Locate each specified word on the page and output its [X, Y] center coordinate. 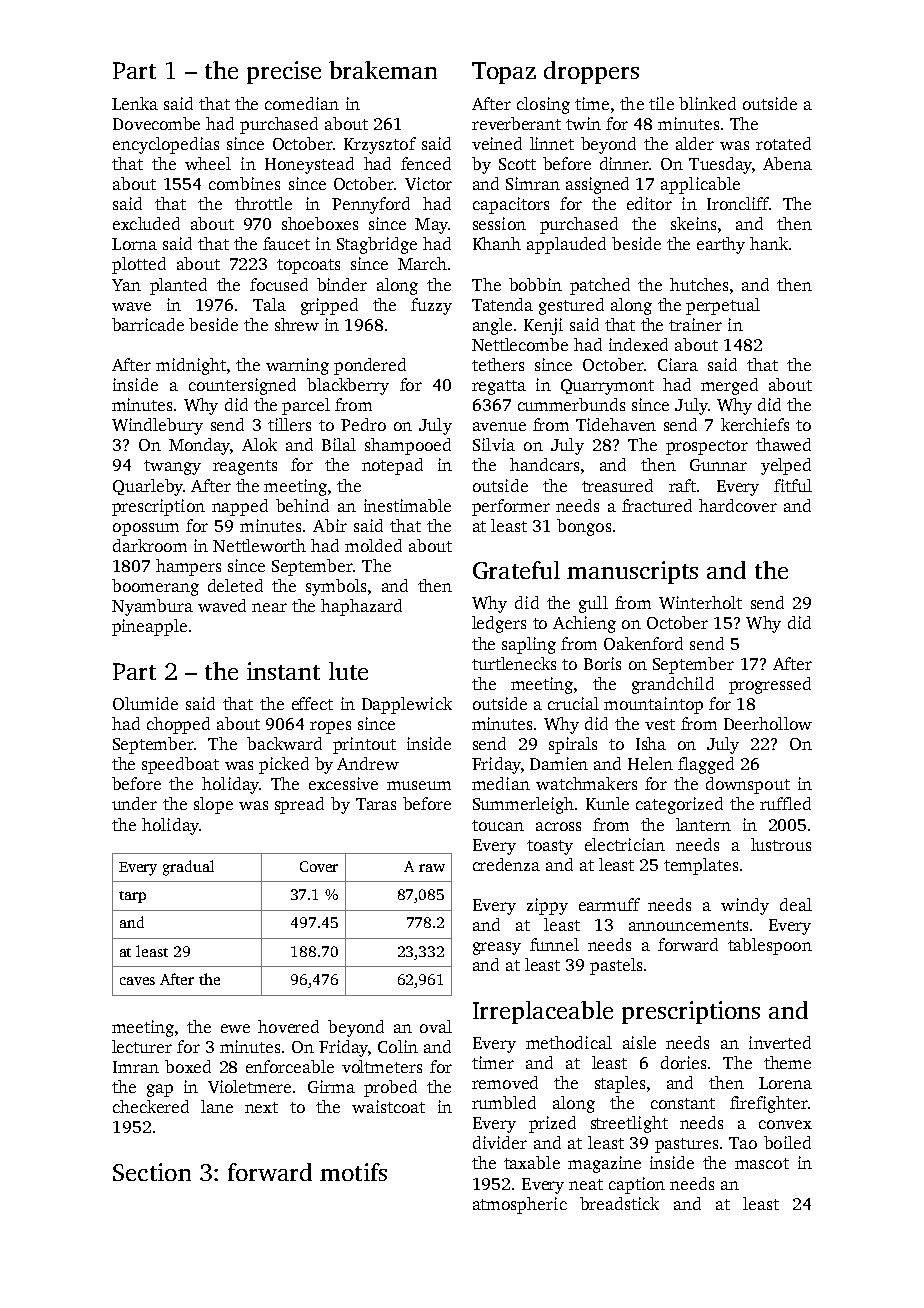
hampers [188, 567]
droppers [591, 72]
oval [436, 1026]
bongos [584, 527]
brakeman [383, 70]
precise [284, 72]
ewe [235, 1028]
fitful [793, 485]
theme [787, 1062]
